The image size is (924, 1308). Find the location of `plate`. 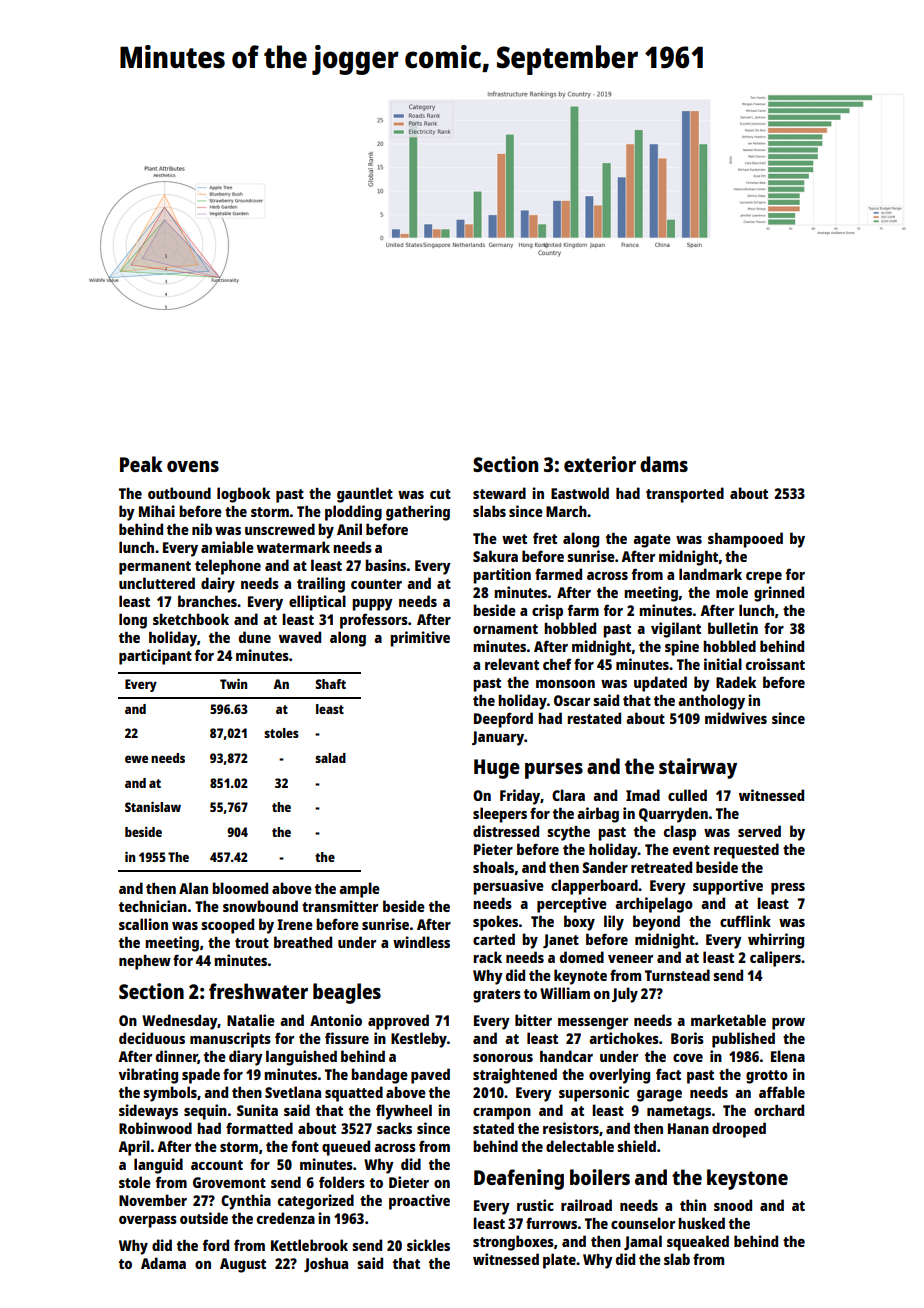

plate is located at coordinates (559, 1261).
